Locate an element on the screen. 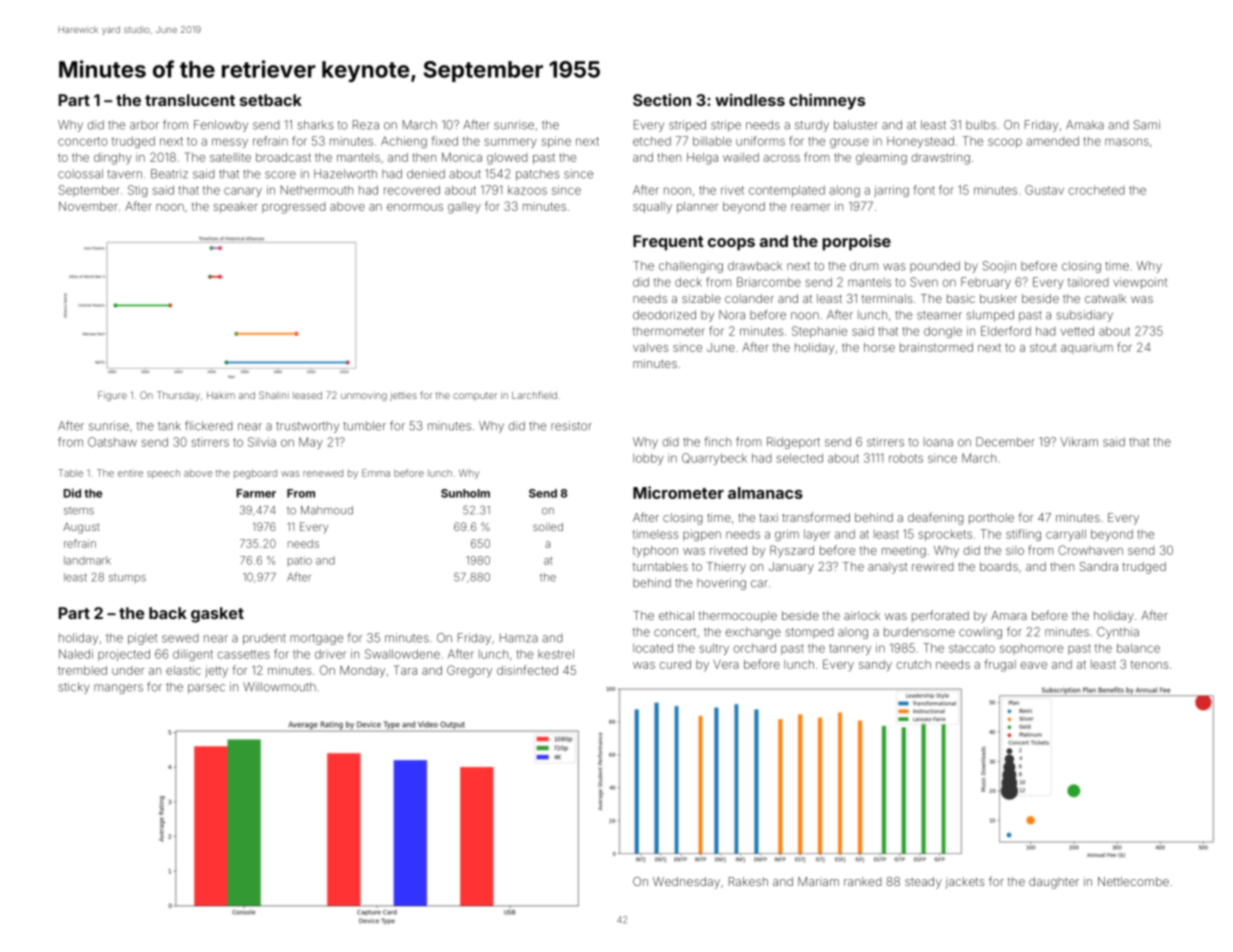 The image size is (1233, 952). translucent is located at coordinates (190, 100).
